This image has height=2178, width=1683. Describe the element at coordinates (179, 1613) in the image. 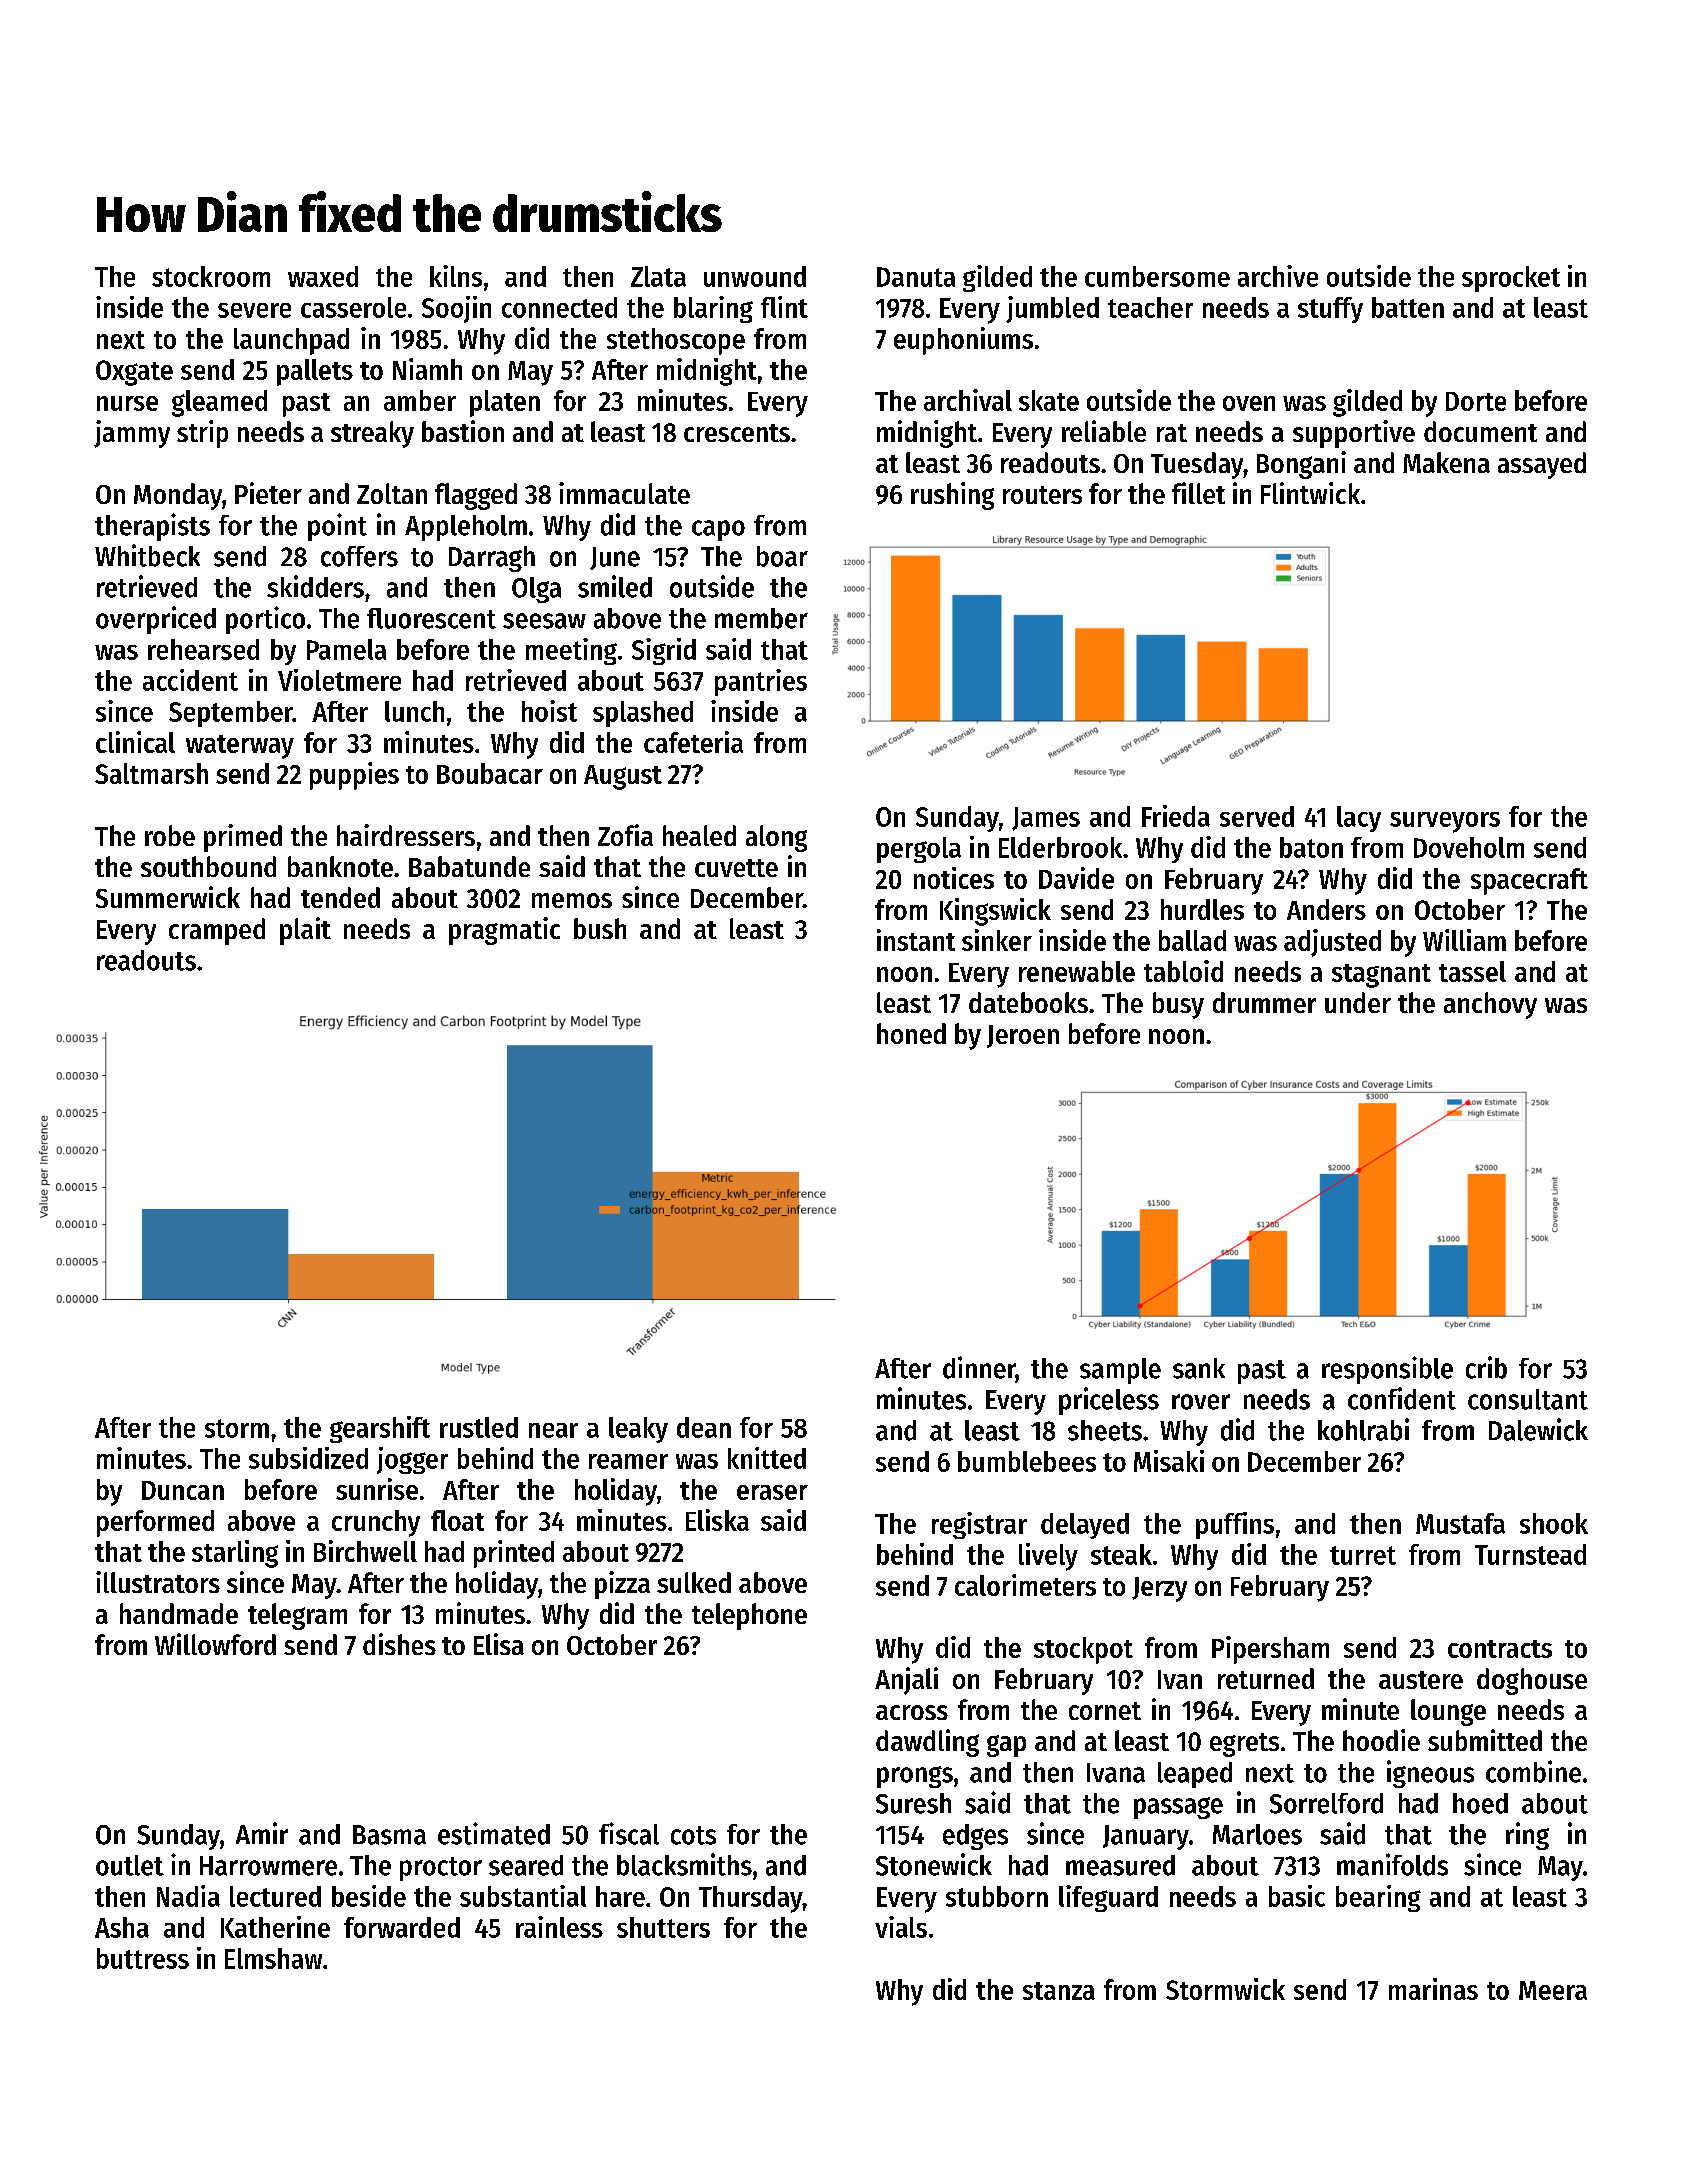

I see `handmade` at that location.
